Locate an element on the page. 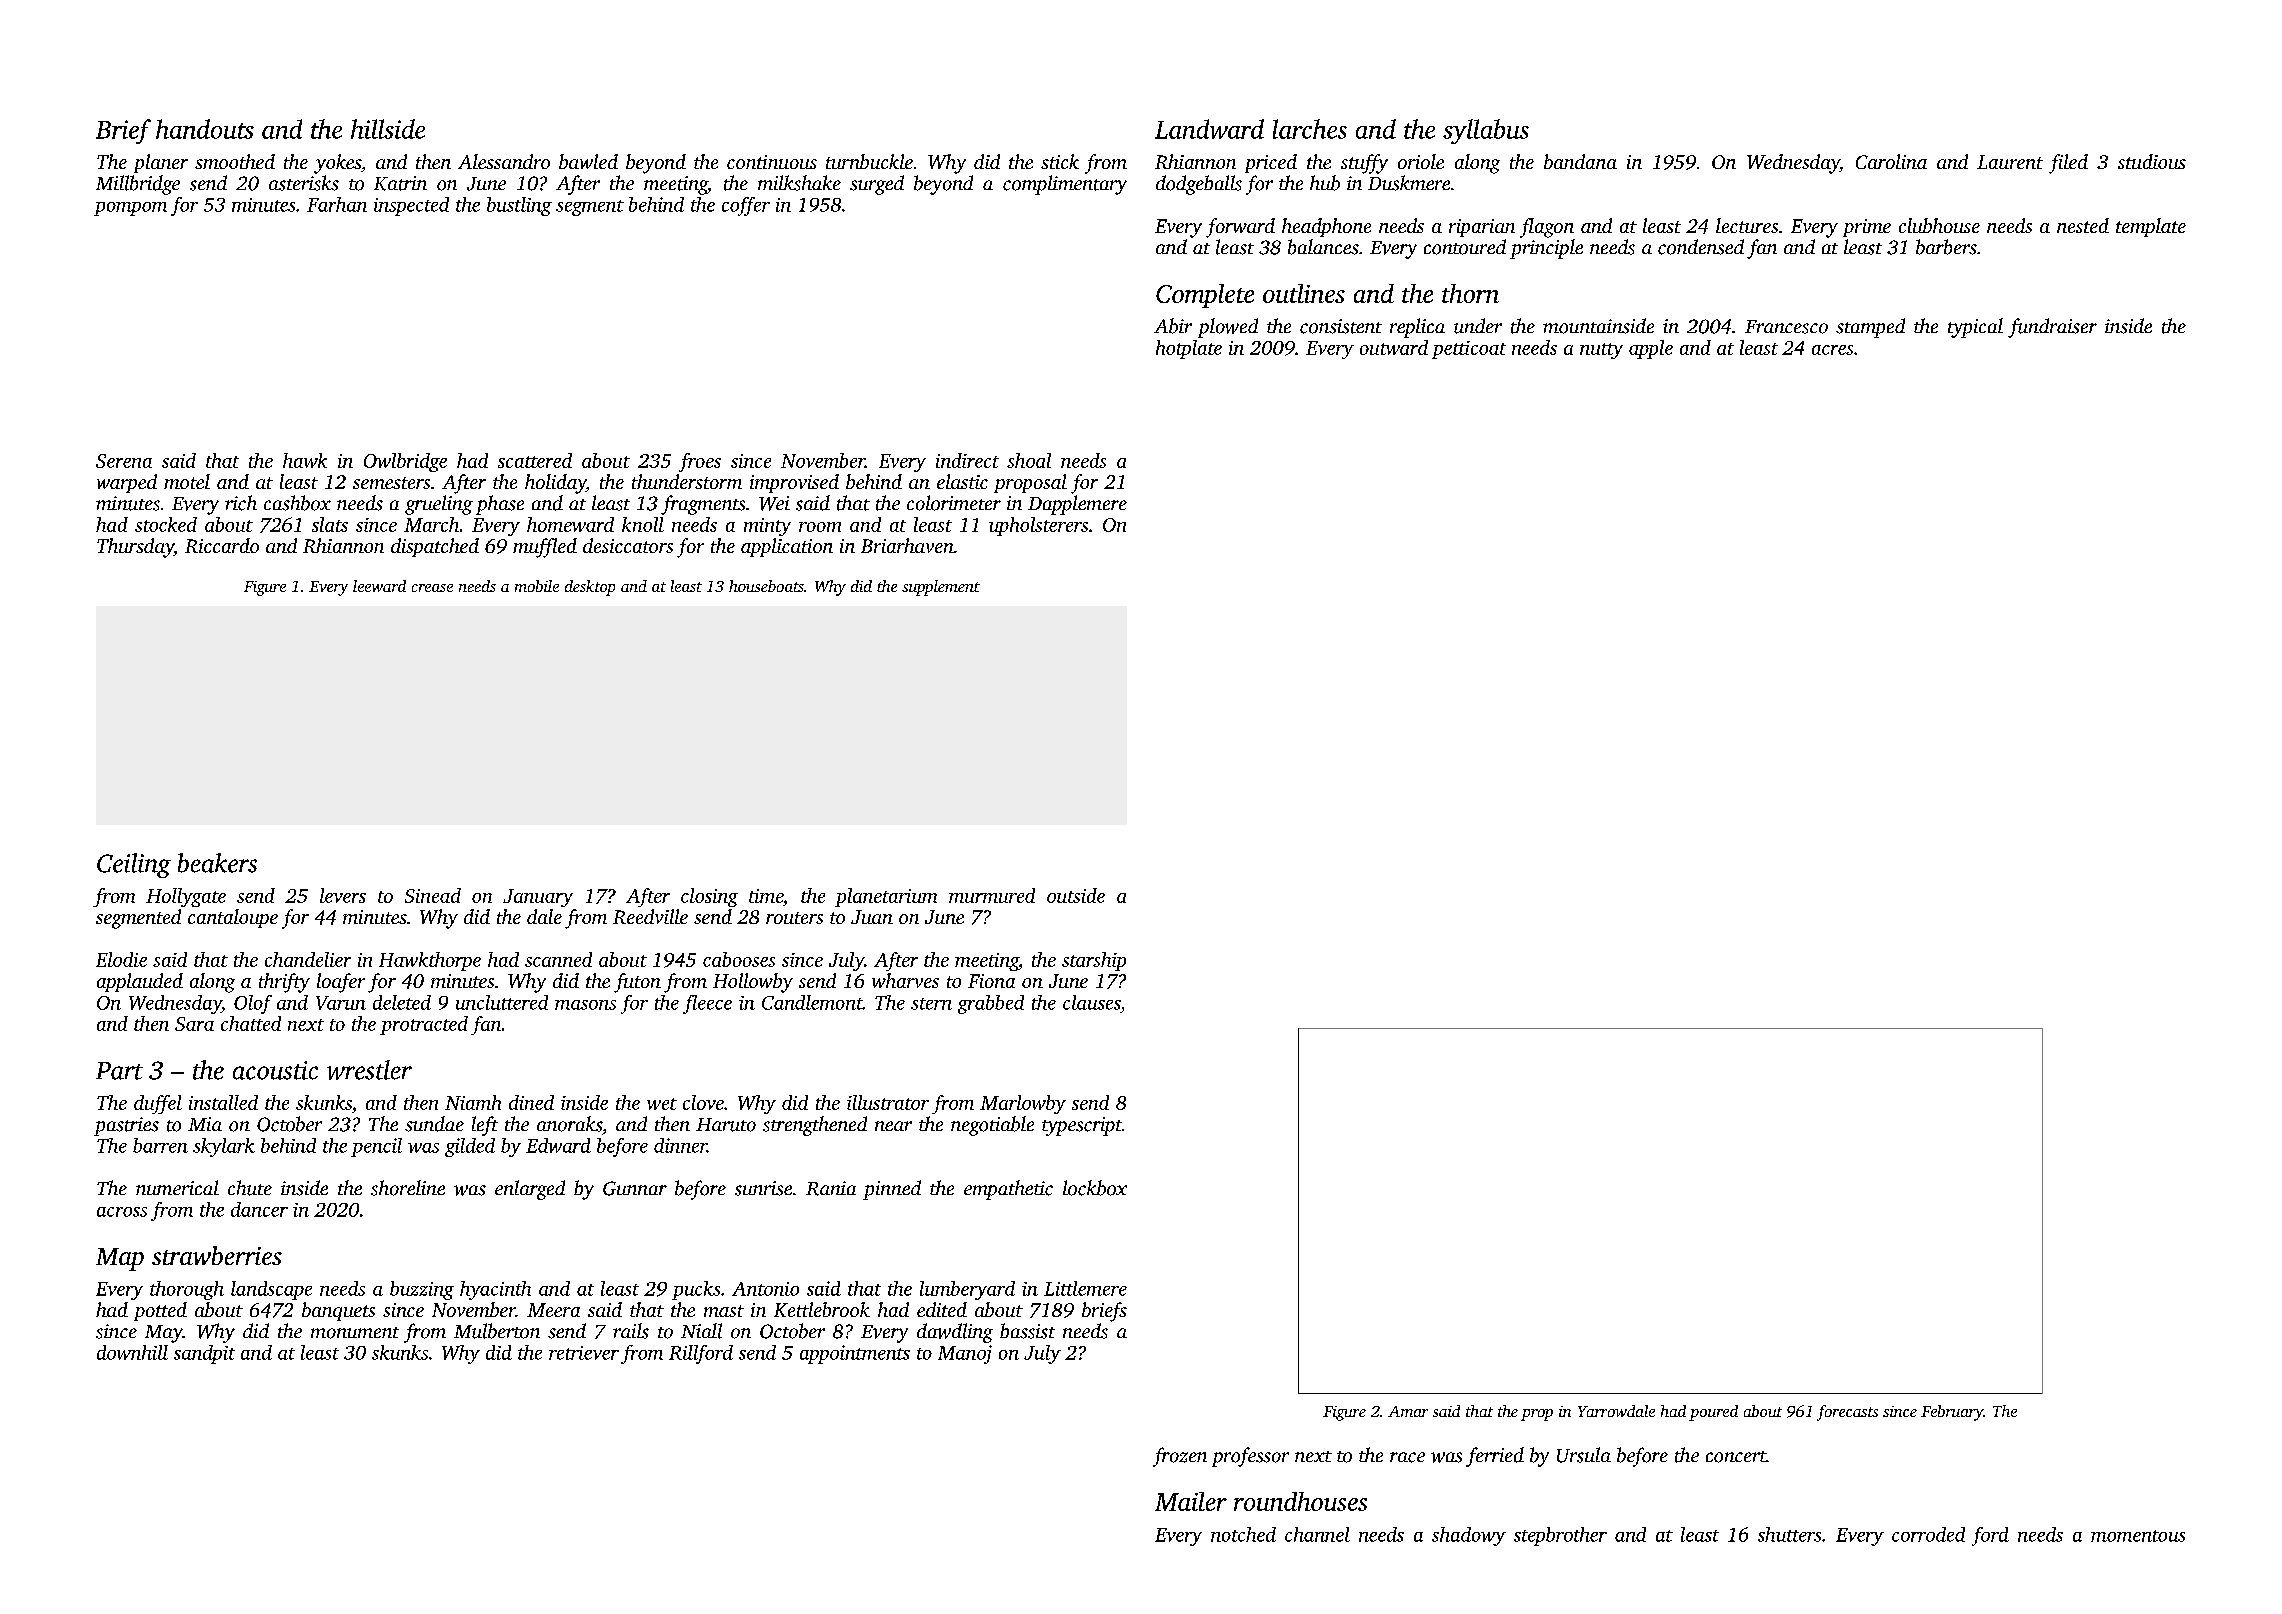 The image size is (2282, 1614). fundraiser is located at coordinates (2052, 328).
